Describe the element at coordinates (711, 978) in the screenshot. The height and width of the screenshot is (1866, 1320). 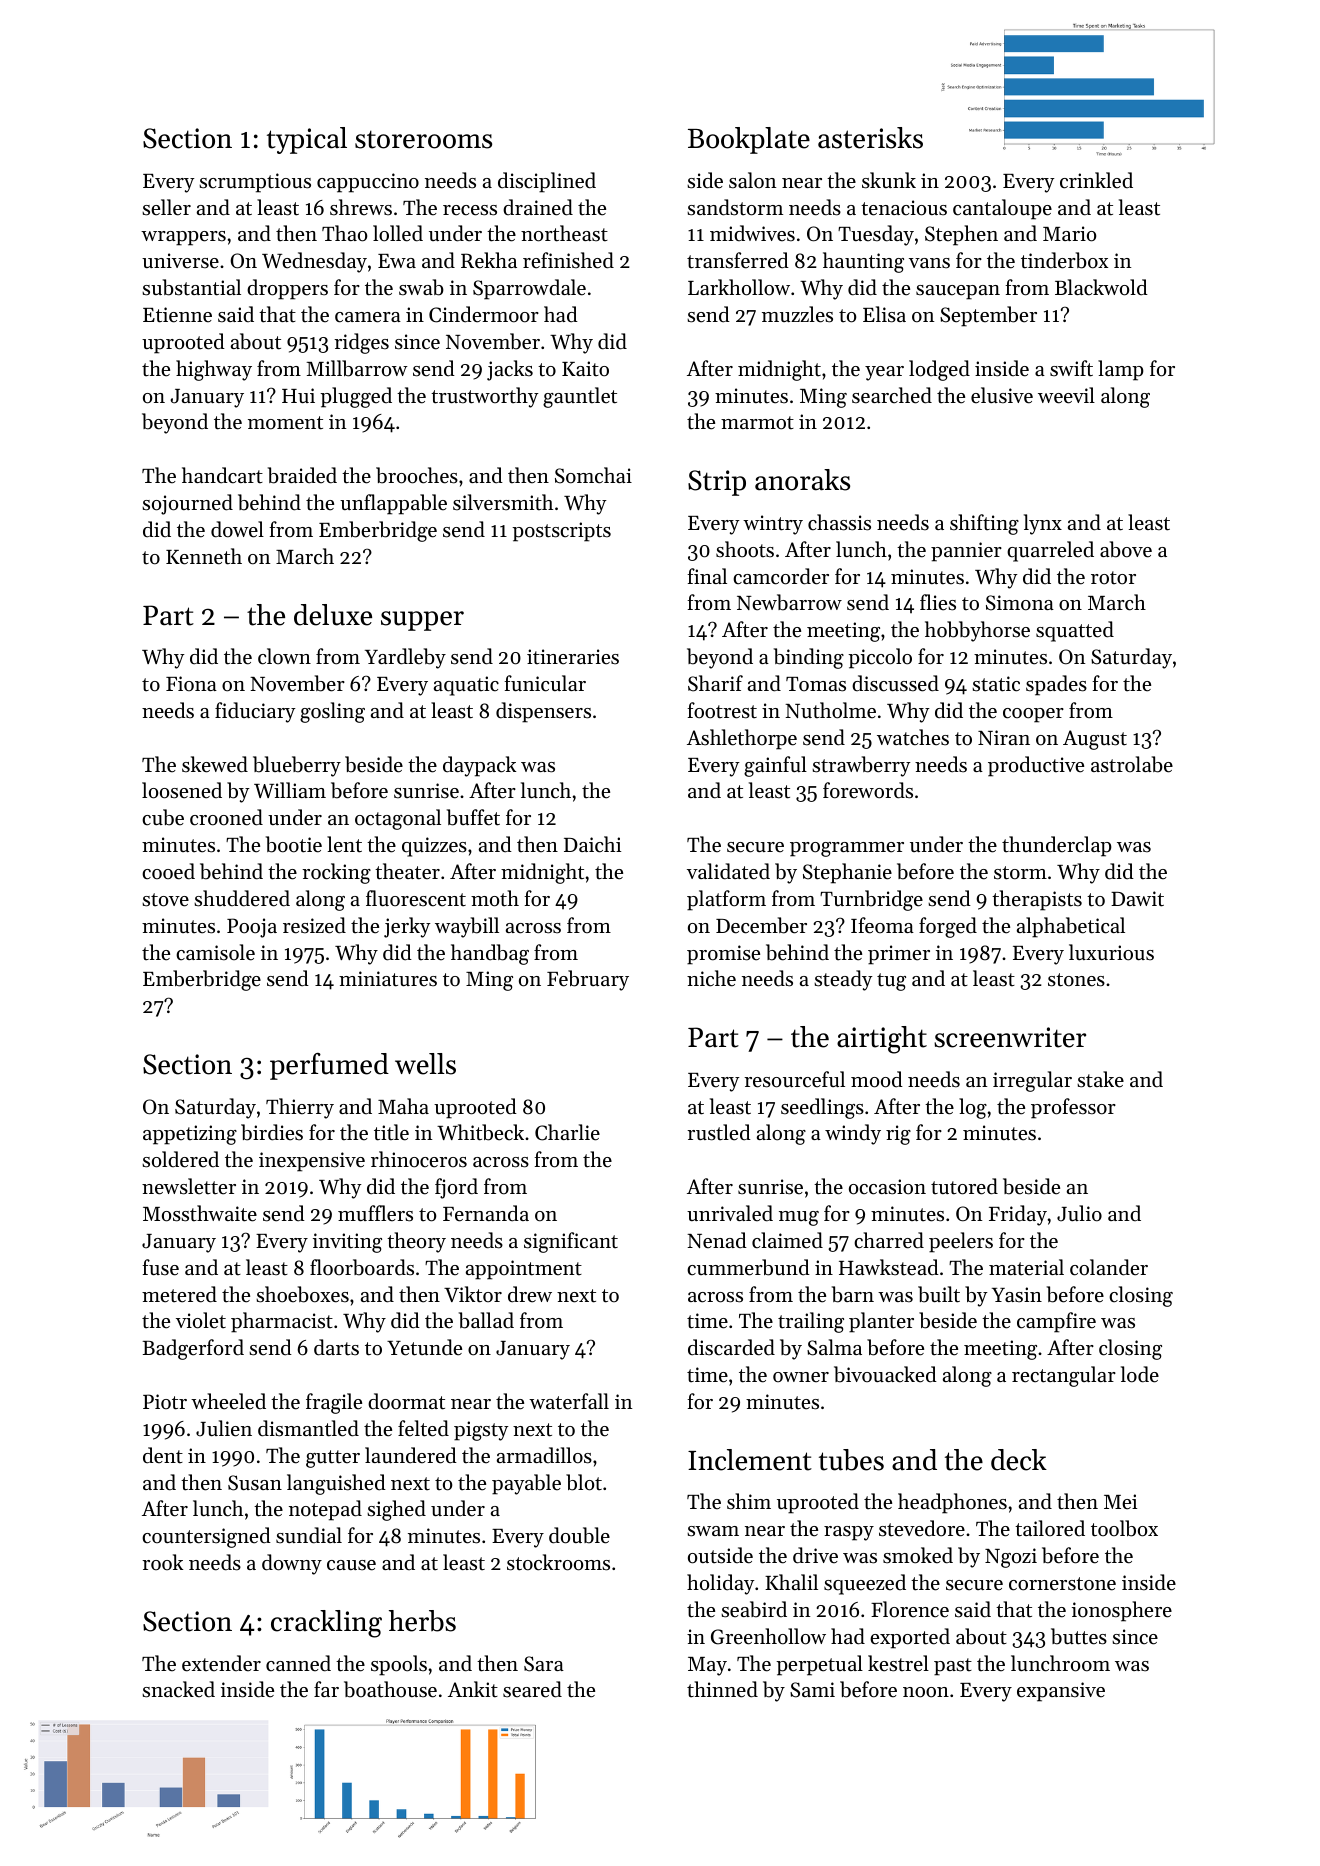
I see `niche` at that location.
